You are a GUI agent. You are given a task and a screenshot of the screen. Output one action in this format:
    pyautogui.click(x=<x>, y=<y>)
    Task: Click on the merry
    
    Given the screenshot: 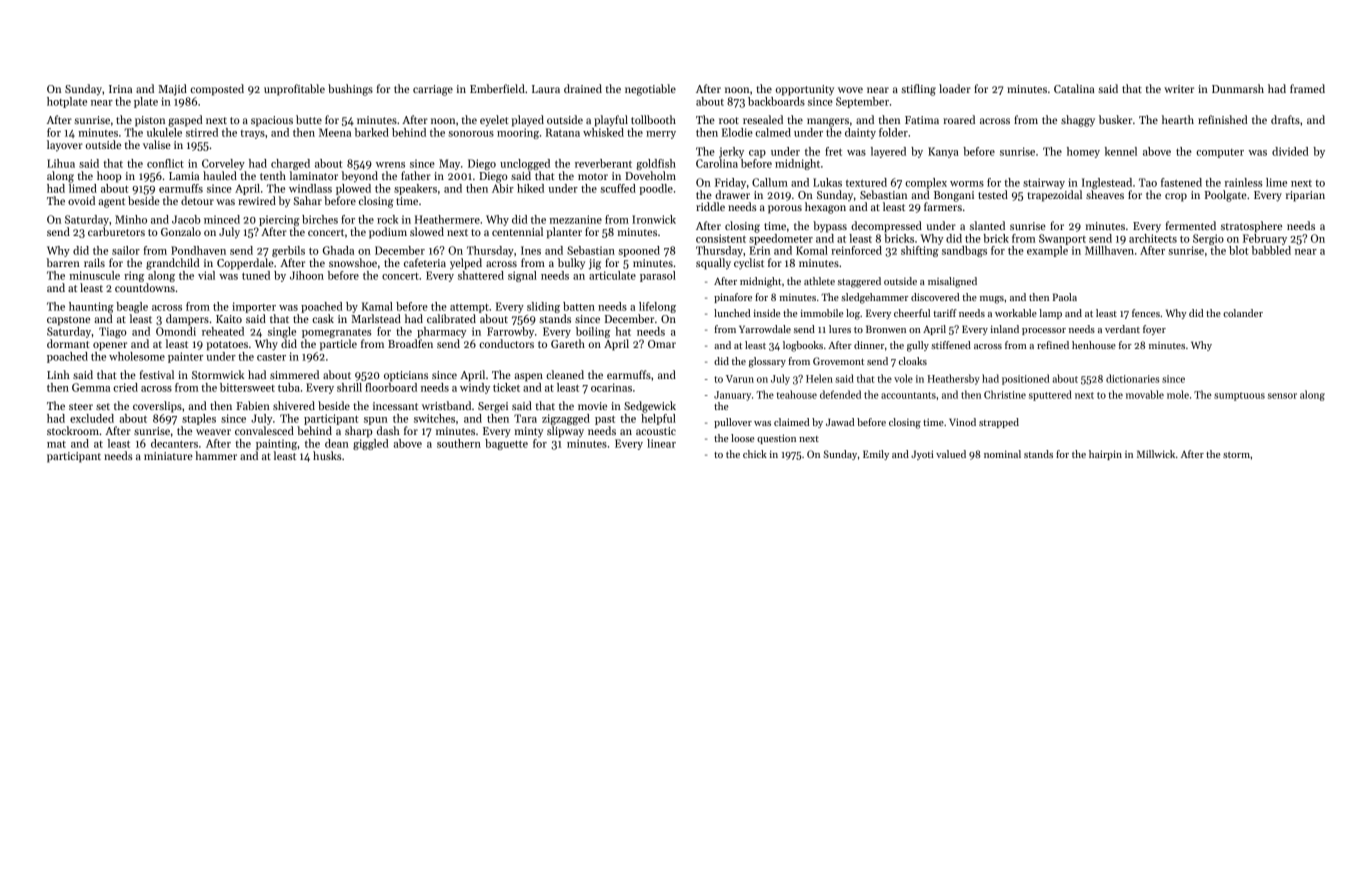 What is the action you would take?
    pyautogui.click(x=661, y=135)
